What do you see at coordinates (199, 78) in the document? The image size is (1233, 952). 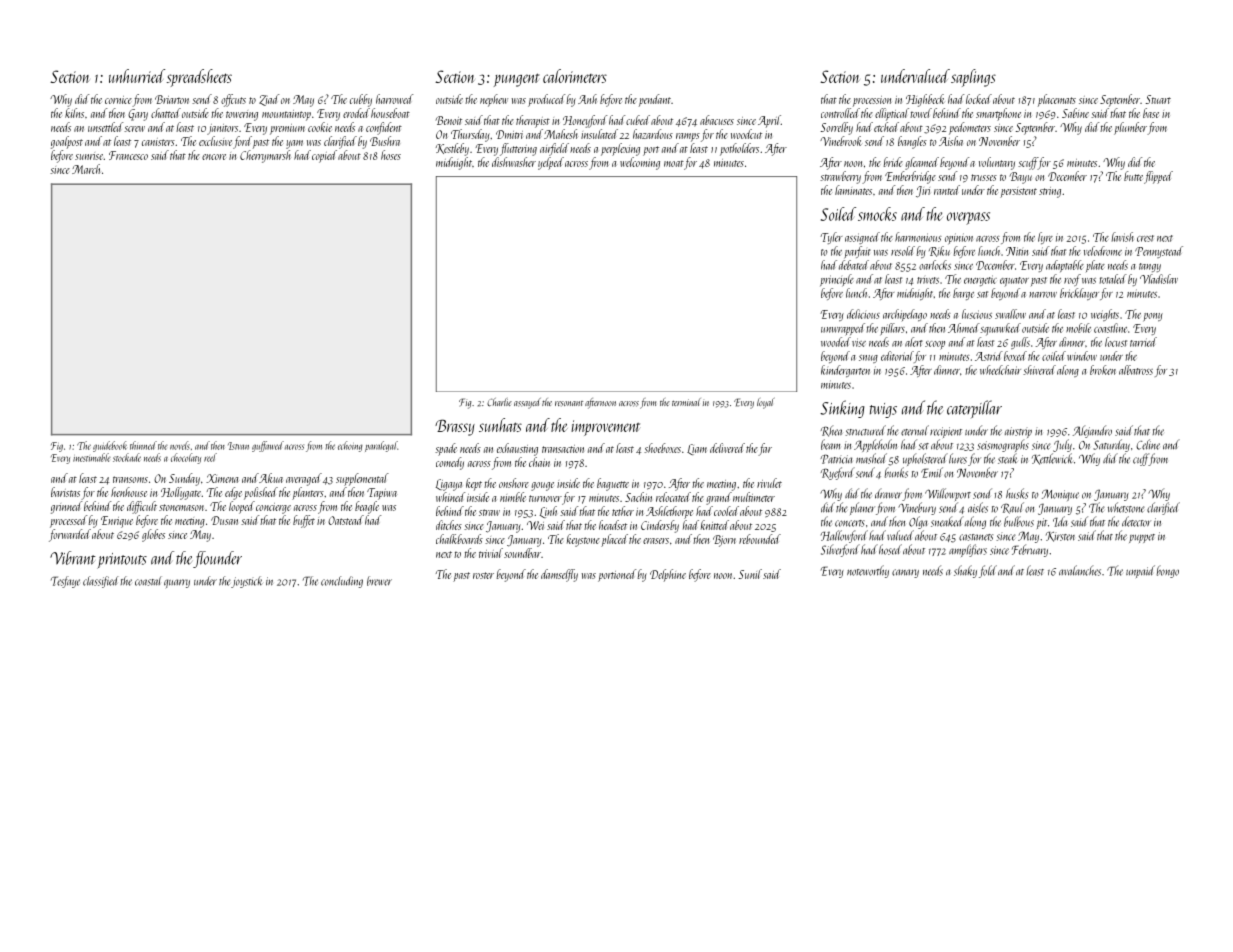 I see `spreadsheets` at bounding box center [199, 78].
